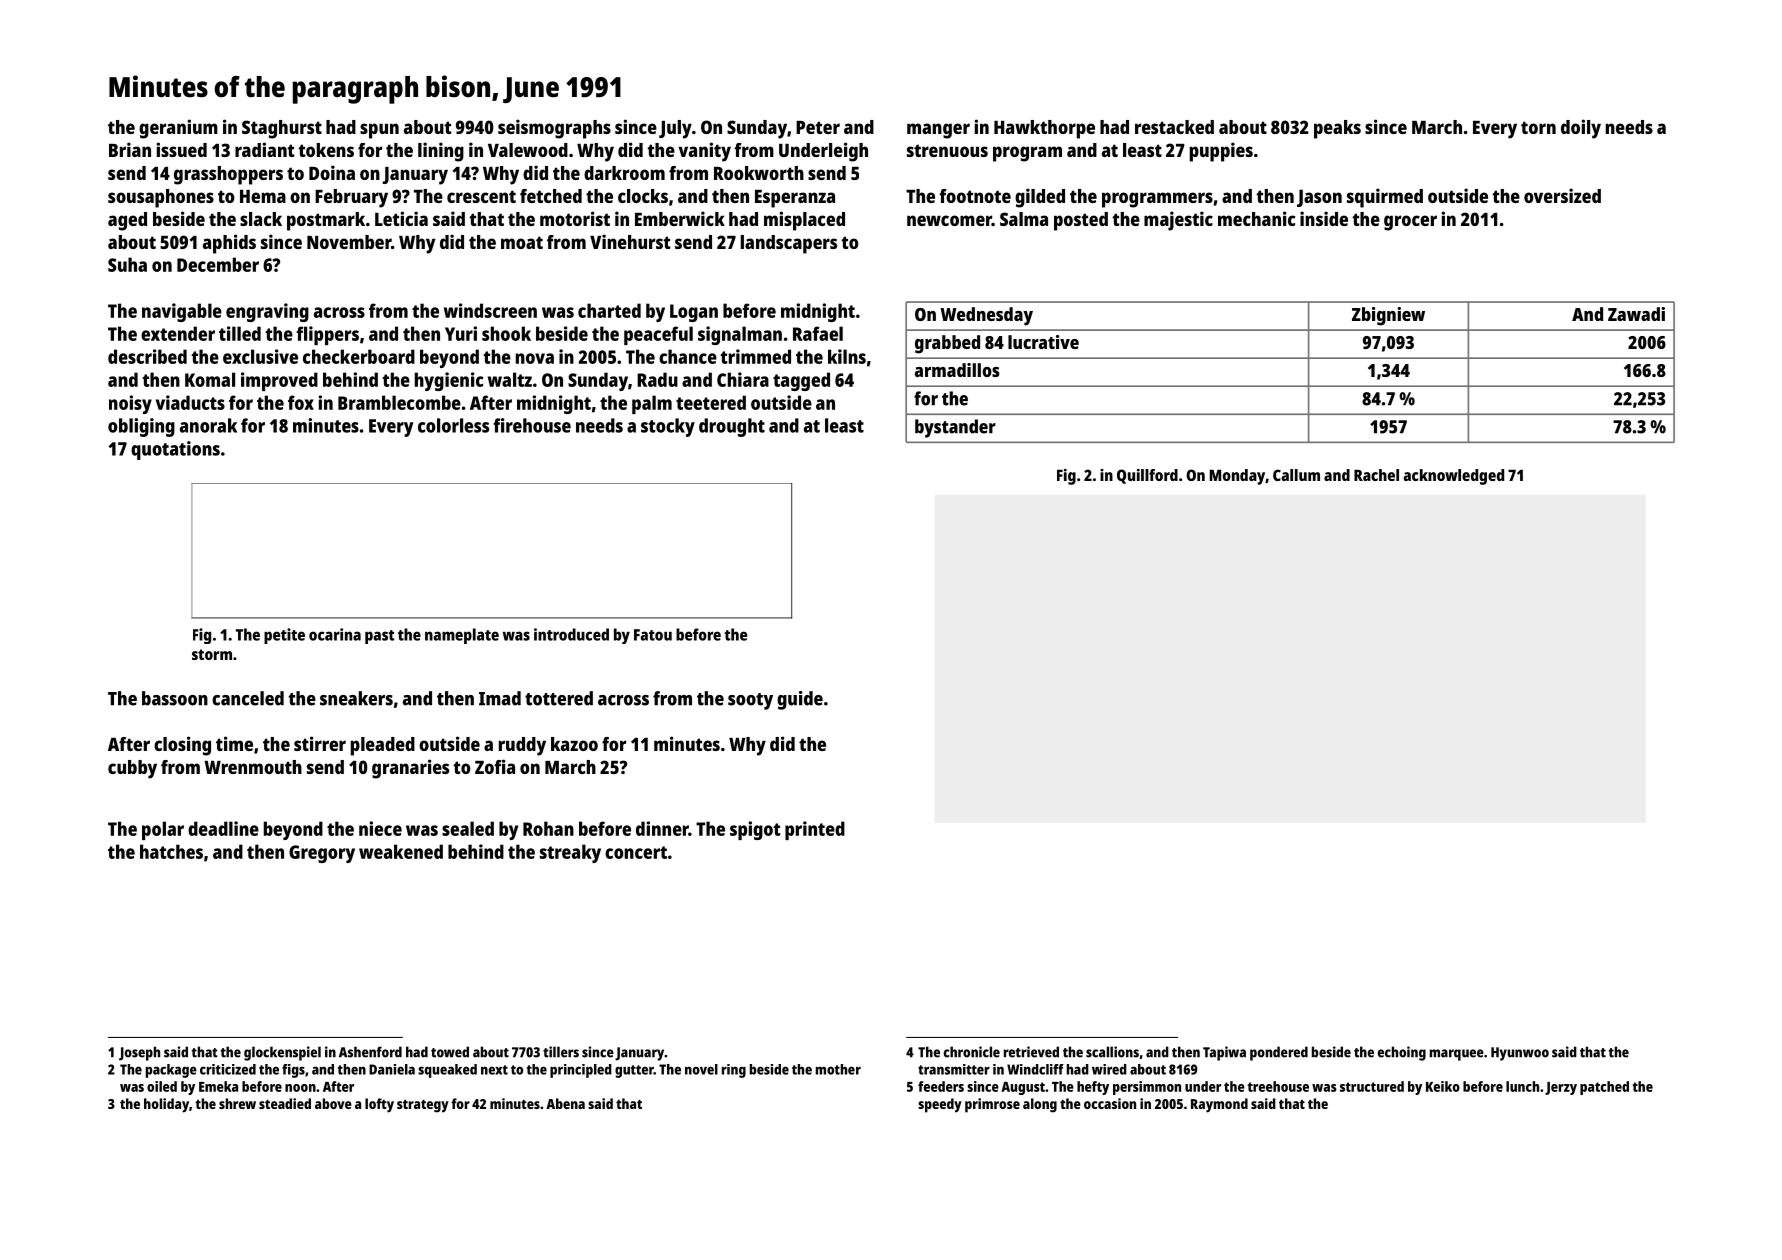  I want to click on patched, so click(1604, 1088).
